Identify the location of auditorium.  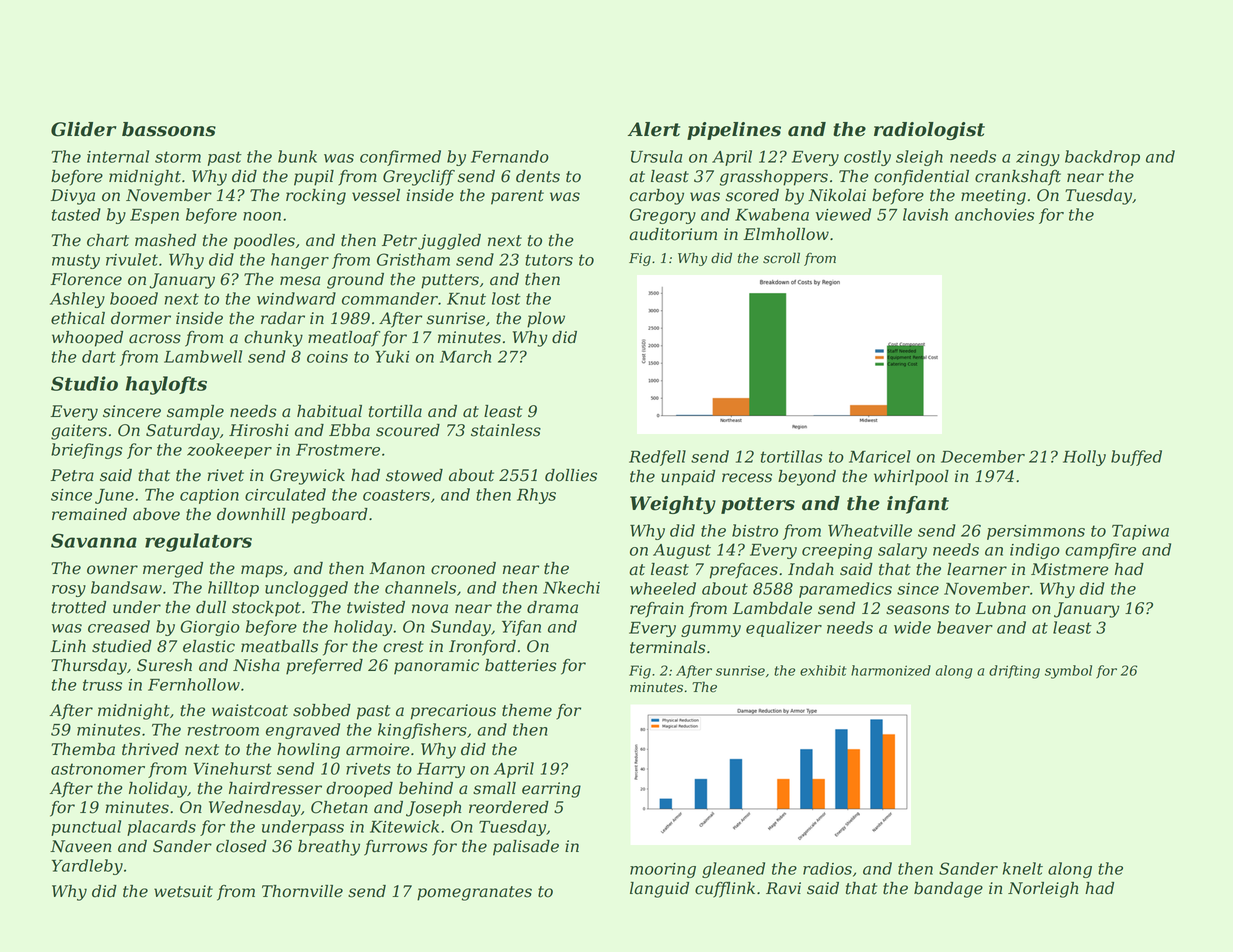
(673, 234).
